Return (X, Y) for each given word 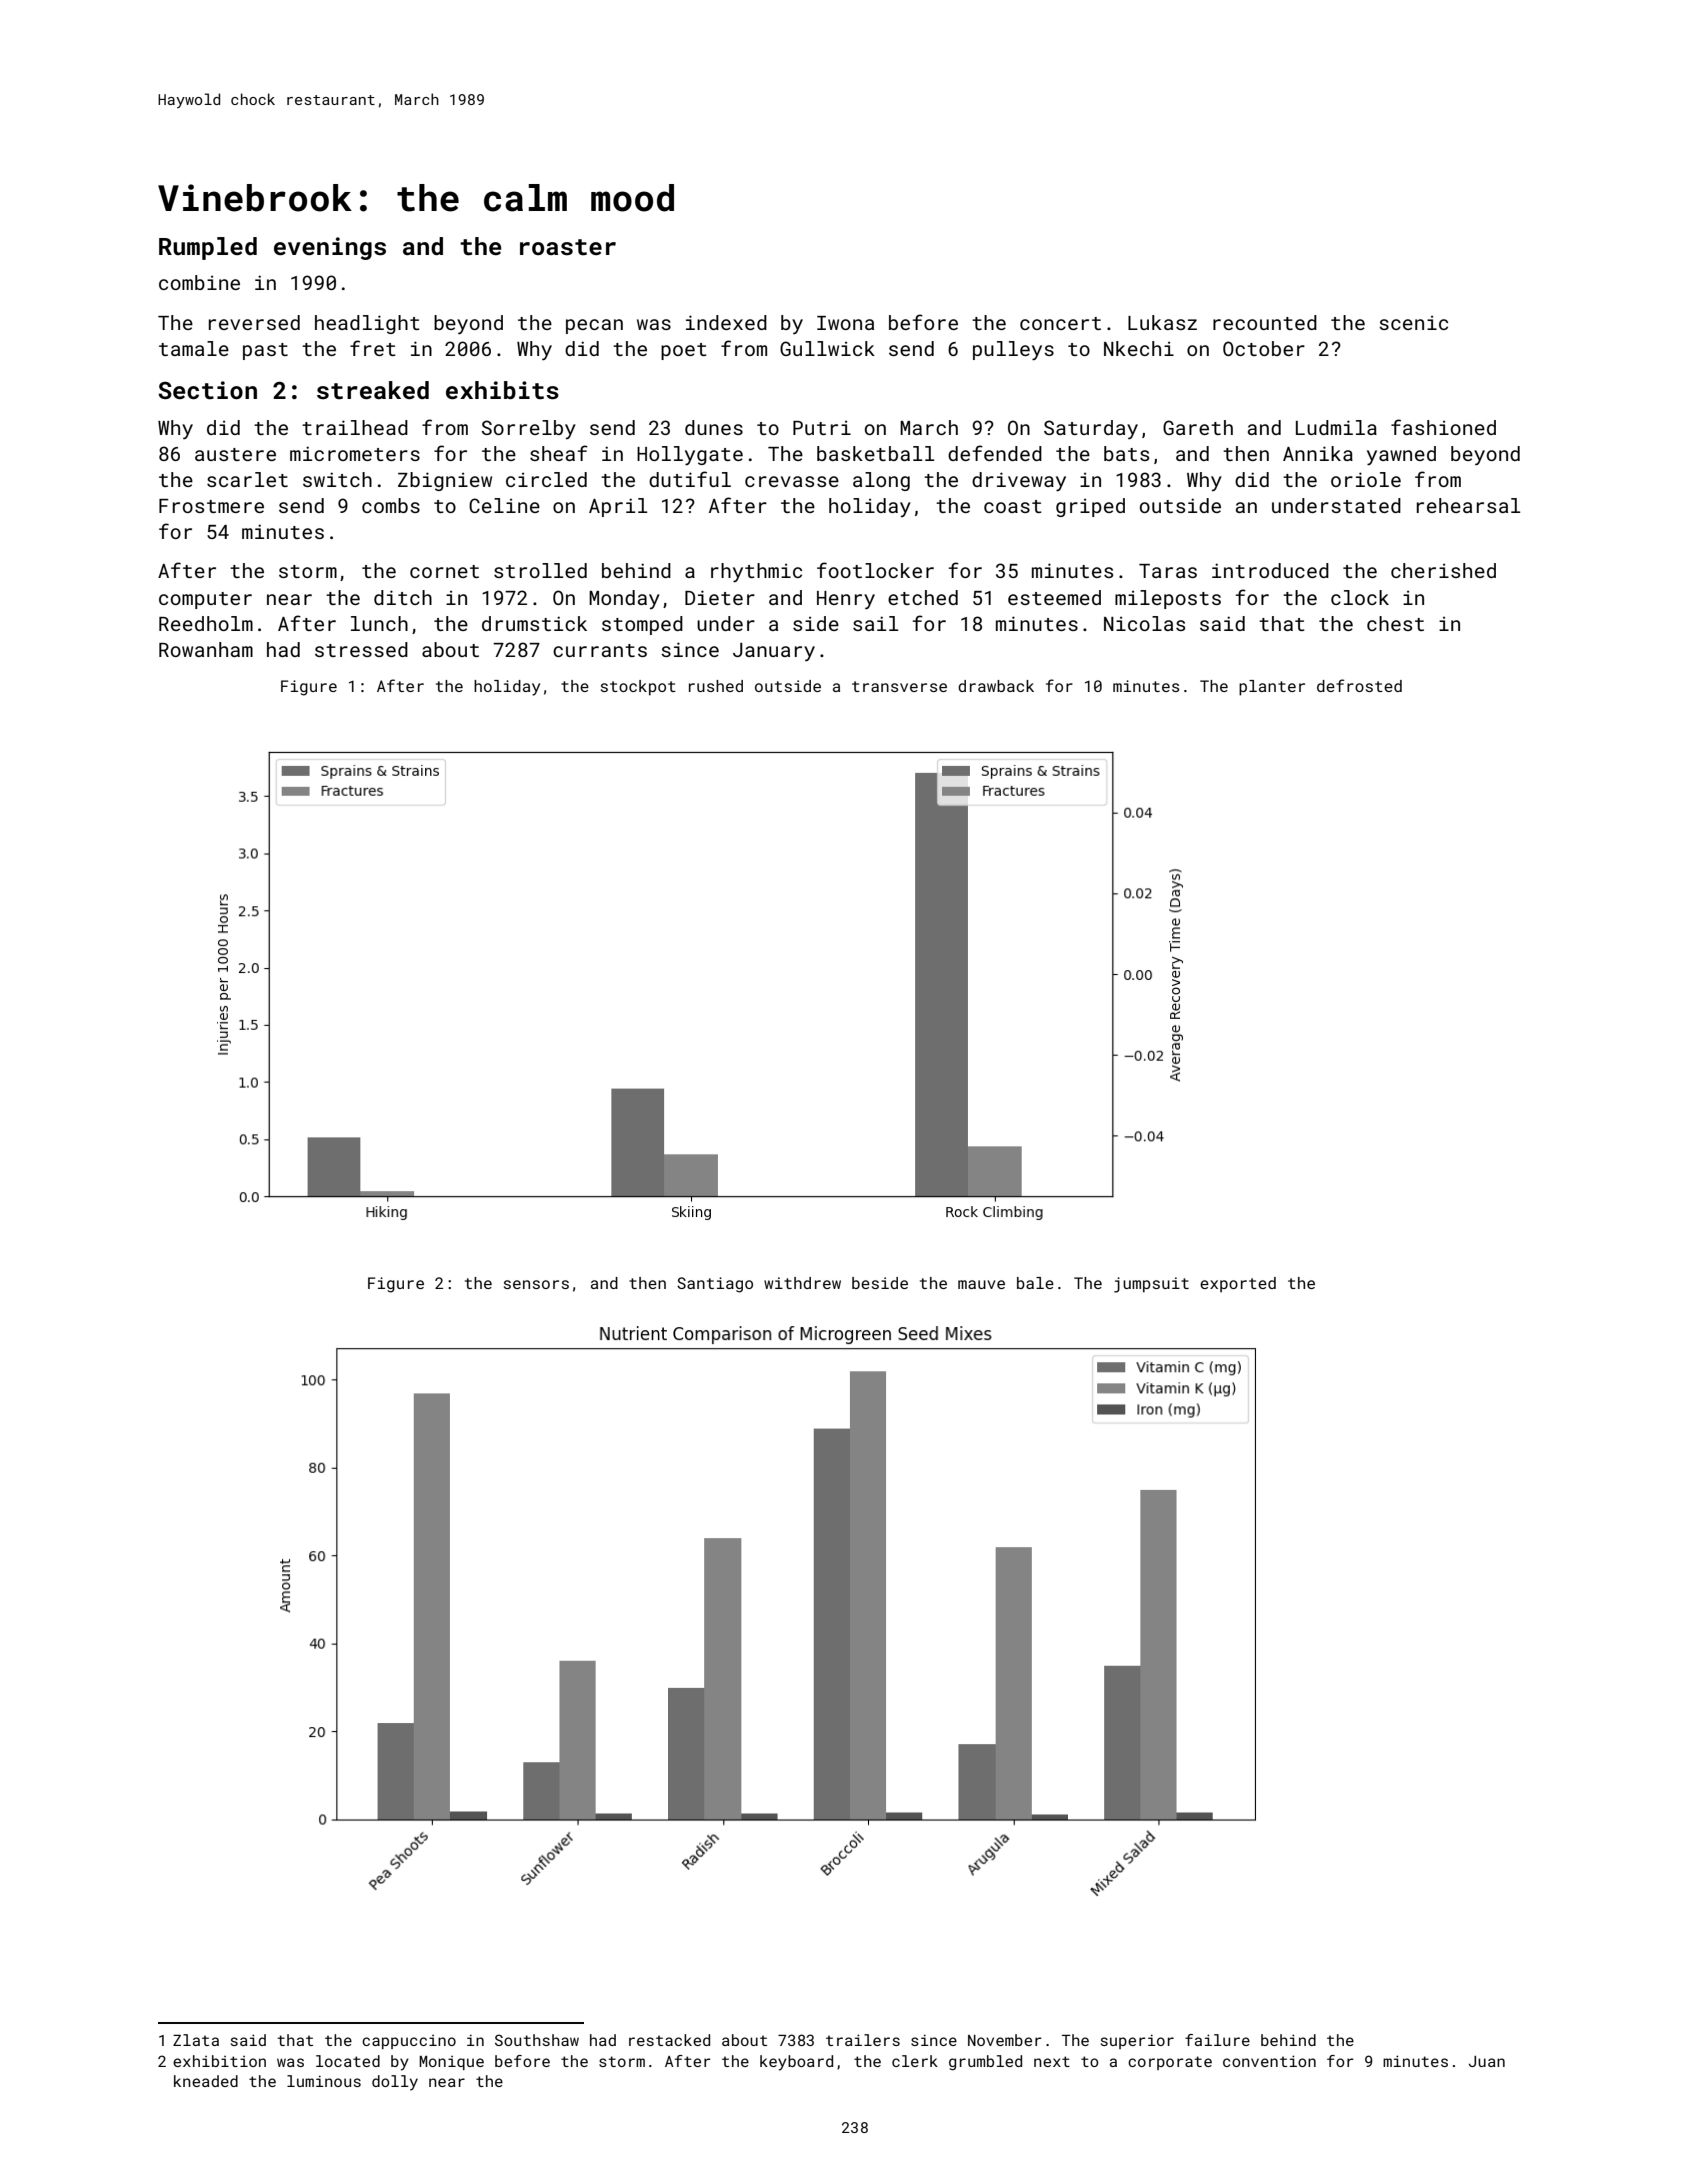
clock (1360, 597)
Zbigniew (445, 481)
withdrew (802, 1283)
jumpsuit (1151, 1285)
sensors (536, 1284)
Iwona (845, 323)
